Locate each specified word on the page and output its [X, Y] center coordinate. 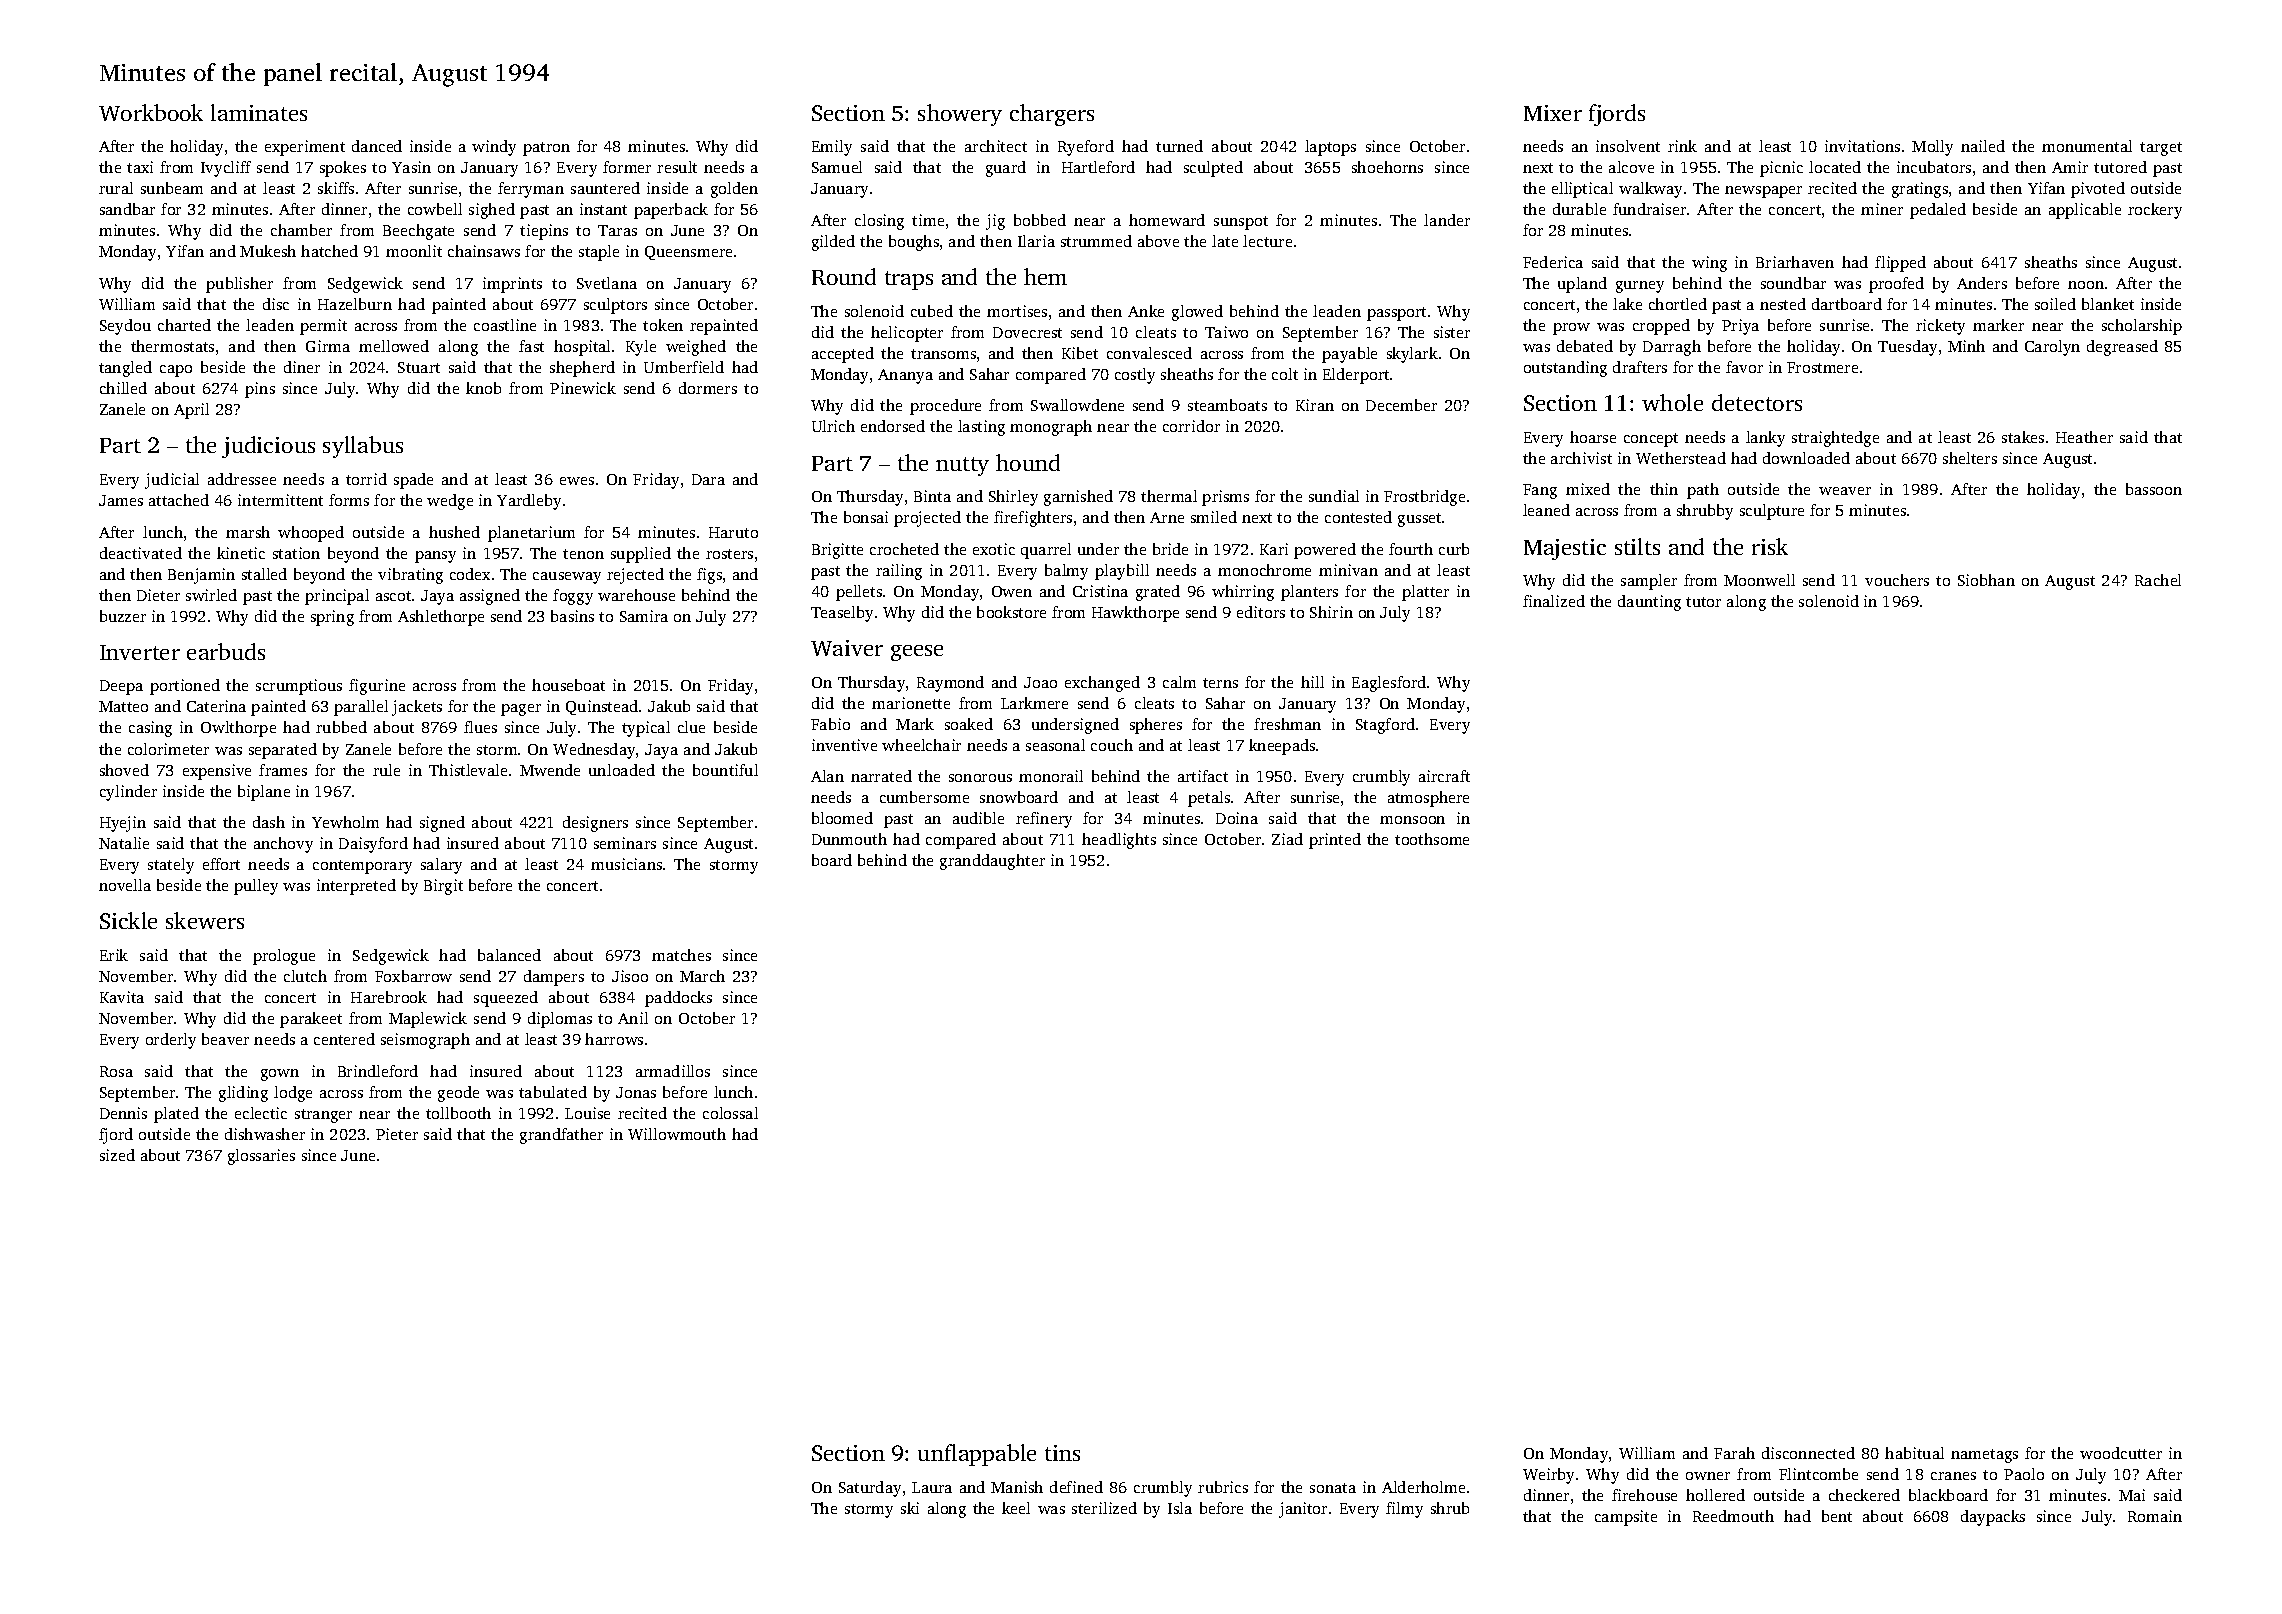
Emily [832, 148]
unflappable [977, 1455]
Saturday [870, 1489]
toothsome [1432, 839]
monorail [1051, 776]
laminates [259, 112]
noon [2086, 285]
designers [595, 824]
